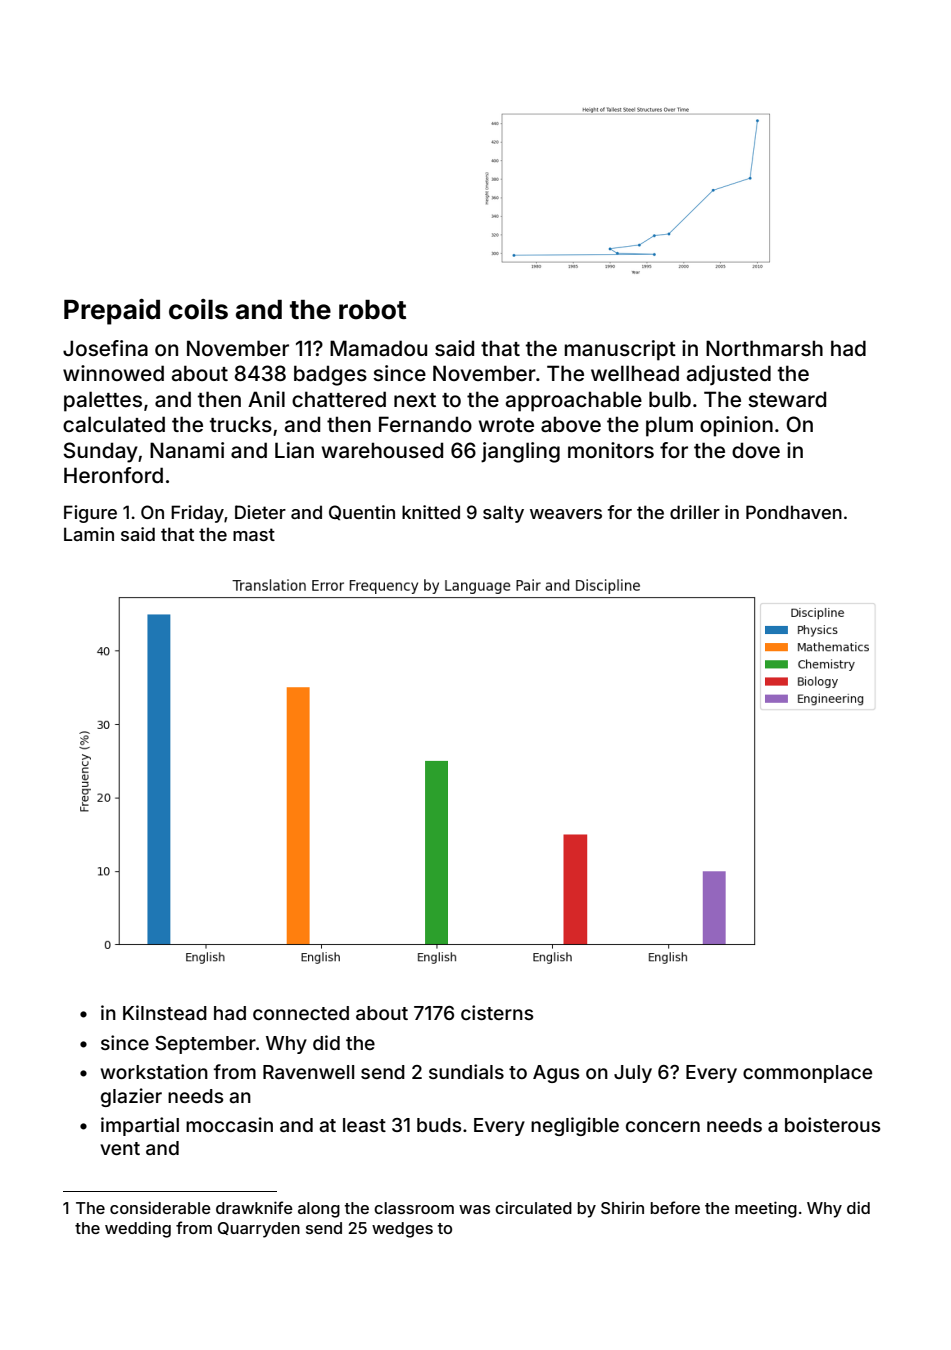 This document has width=951, height=1350. What do you see at coordinates (89, 534) in the document?
I see `Lamin` at bounding box center [89, 534].
